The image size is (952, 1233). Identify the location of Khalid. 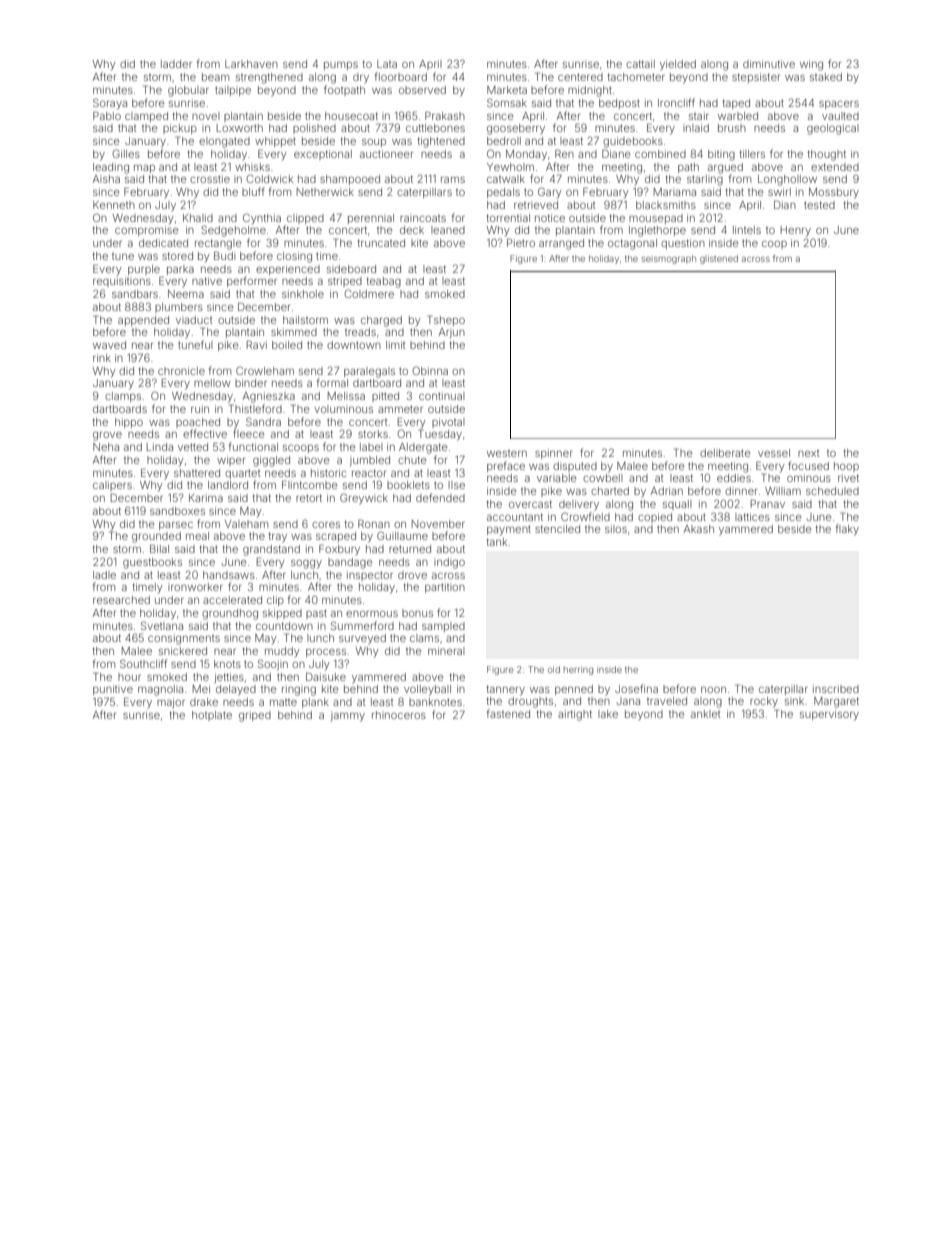
(198, 218).
